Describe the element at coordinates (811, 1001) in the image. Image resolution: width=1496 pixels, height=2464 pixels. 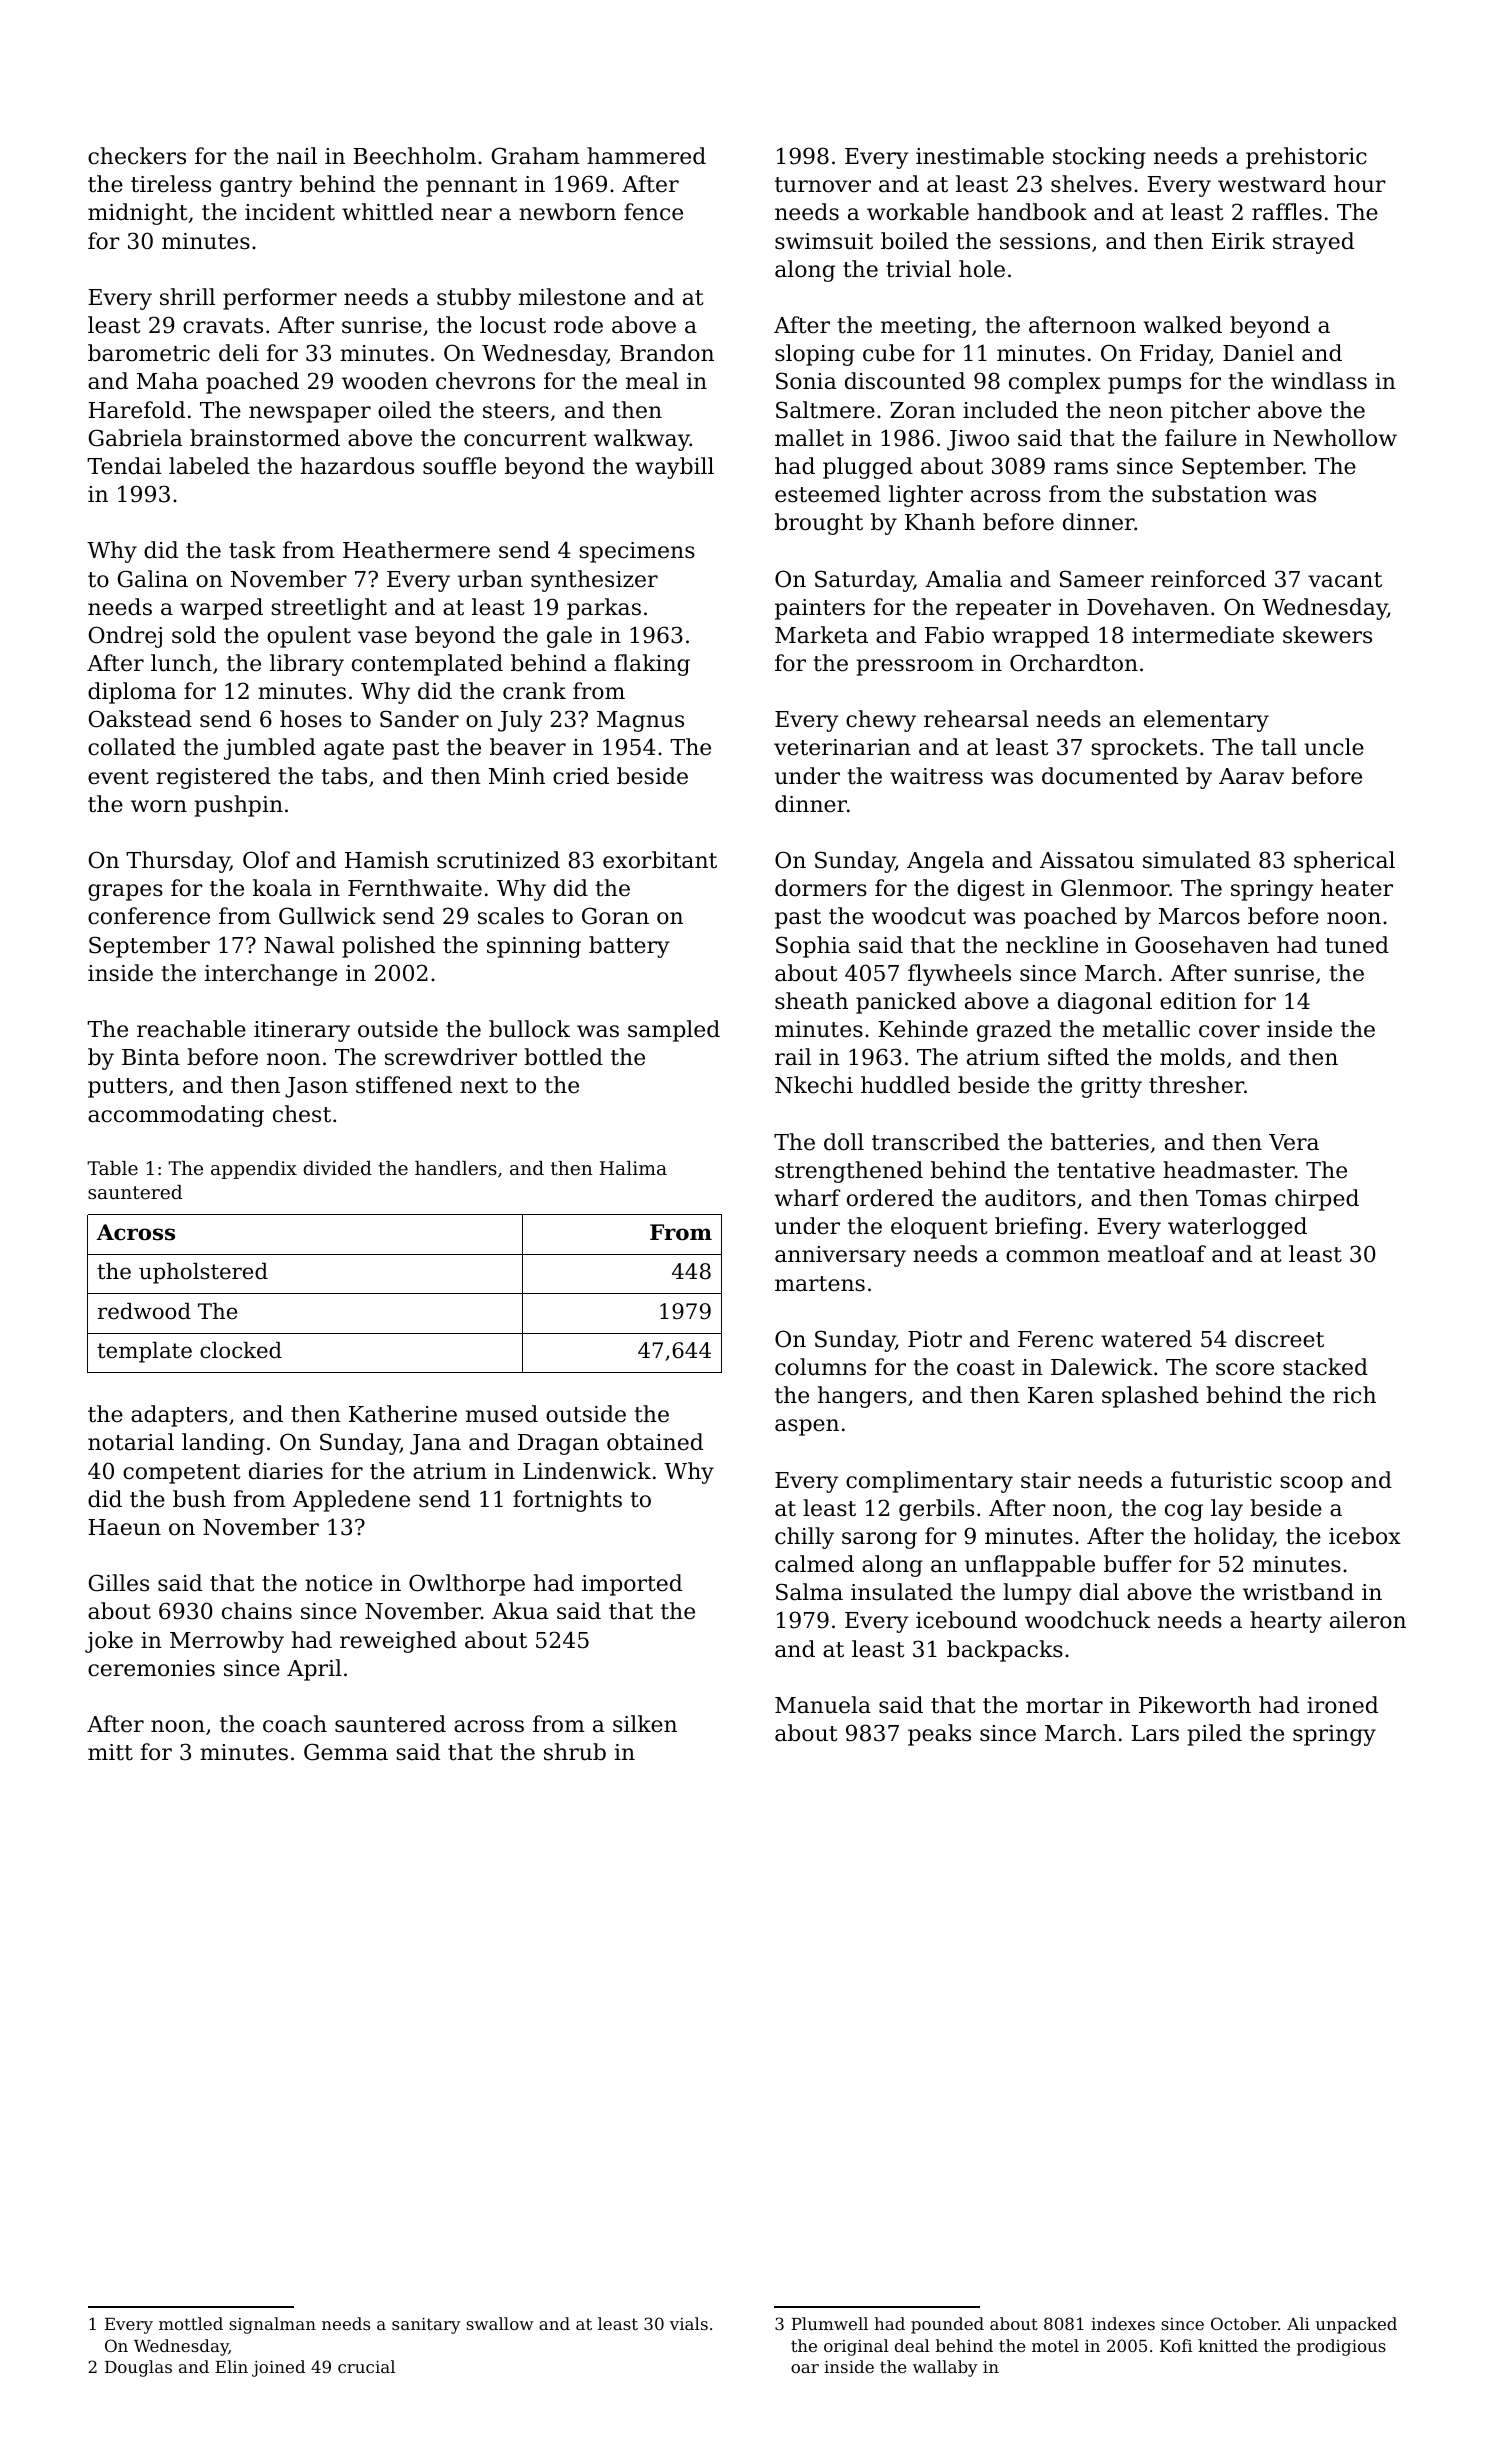
I see `sheath` at that location.
